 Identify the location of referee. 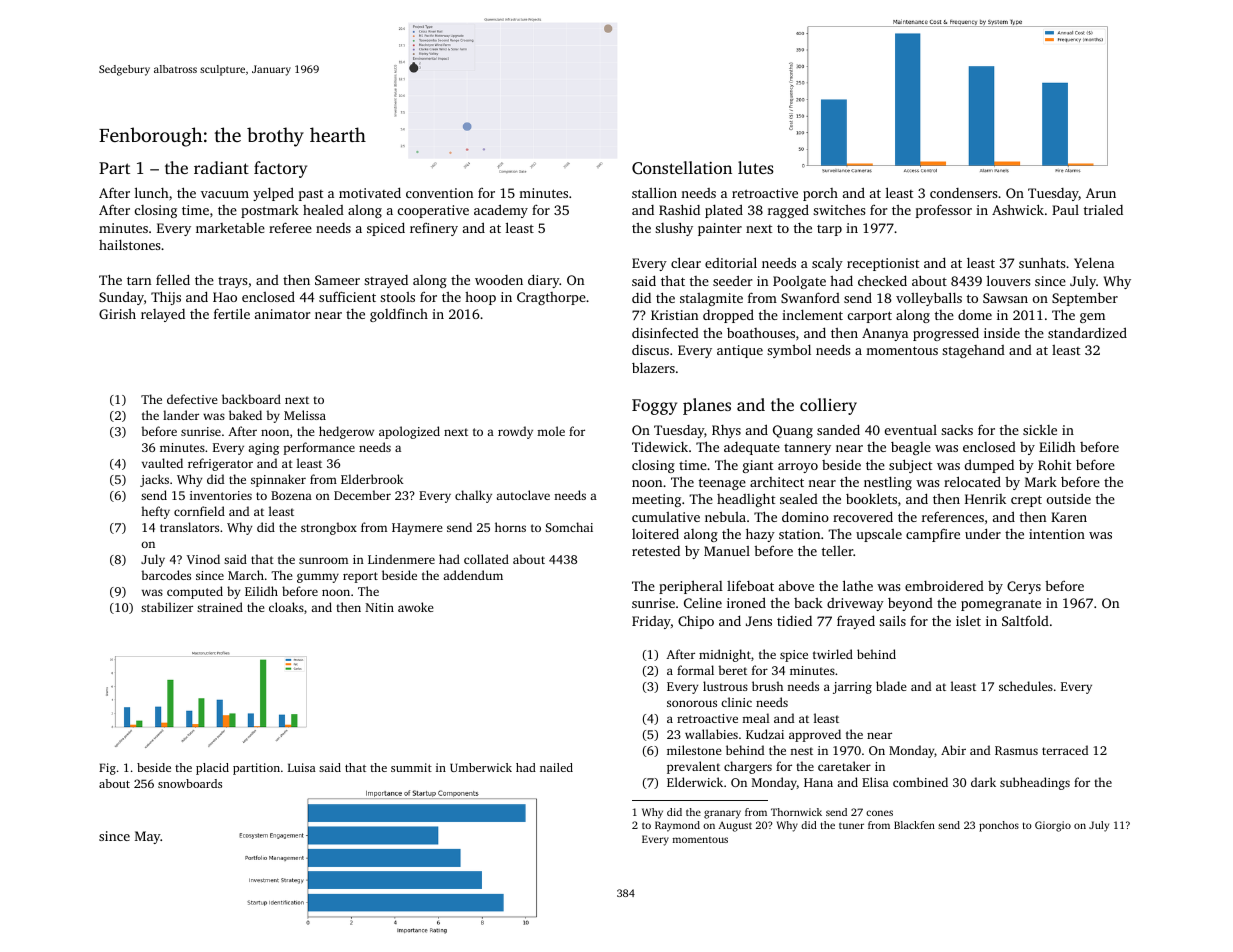
(290, 227).
